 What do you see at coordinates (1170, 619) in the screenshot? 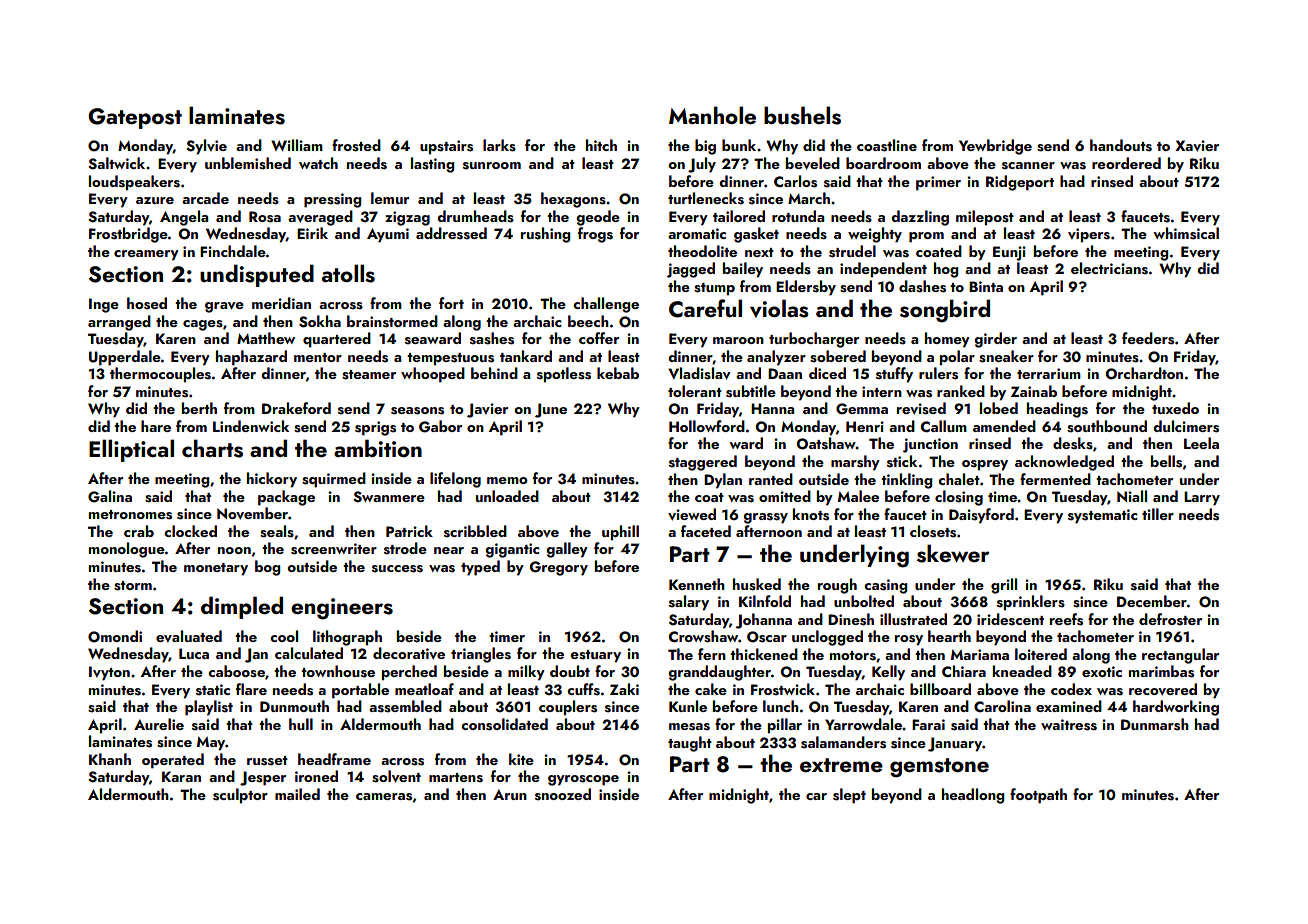
I see `defroster` at bounding box center [1170, 619].
